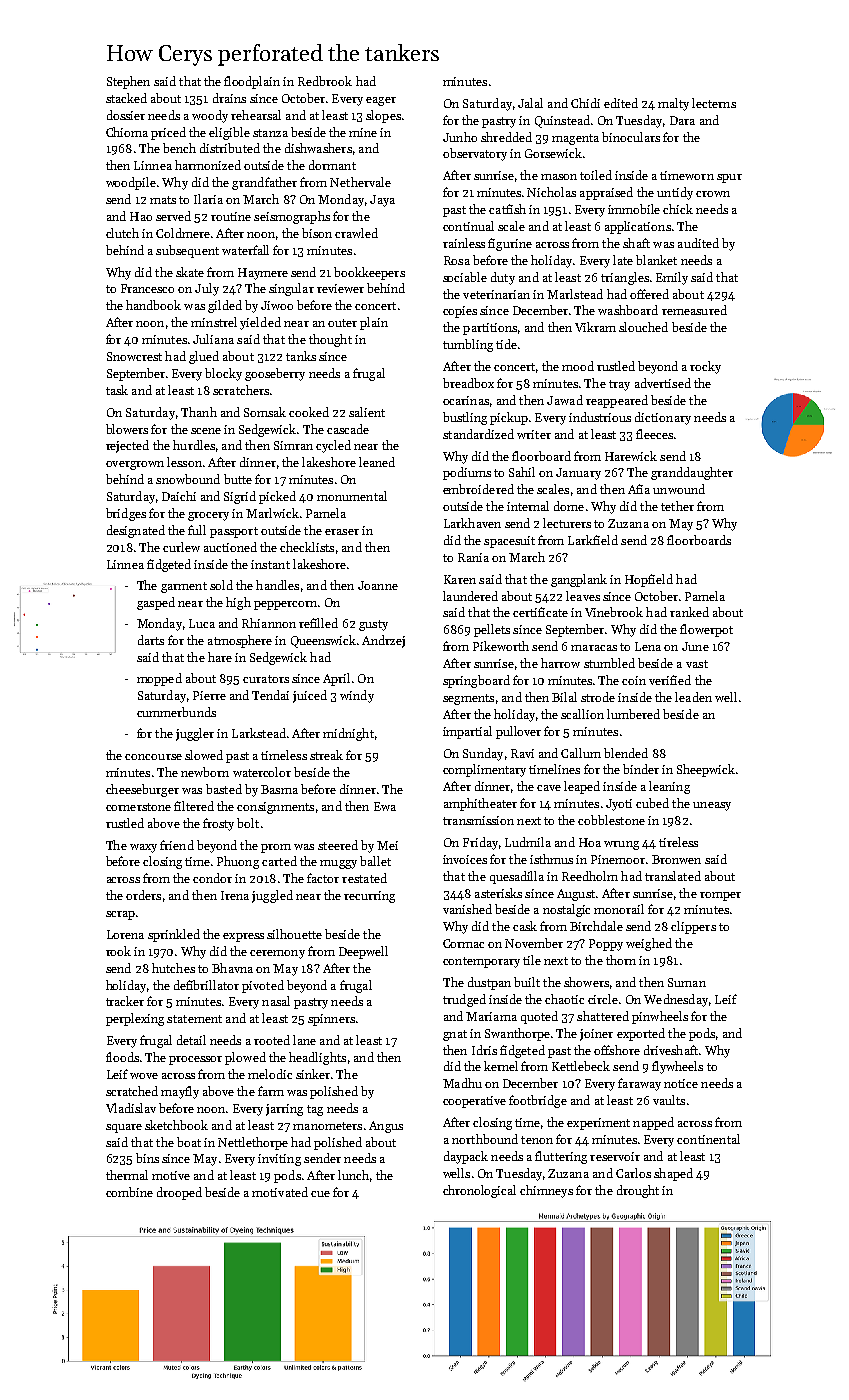 The width and height of the image is (849, 1400). What do you see at coordinates (530, 103) in the image?
I see `Jalal` at bounding box center [530, 103].
